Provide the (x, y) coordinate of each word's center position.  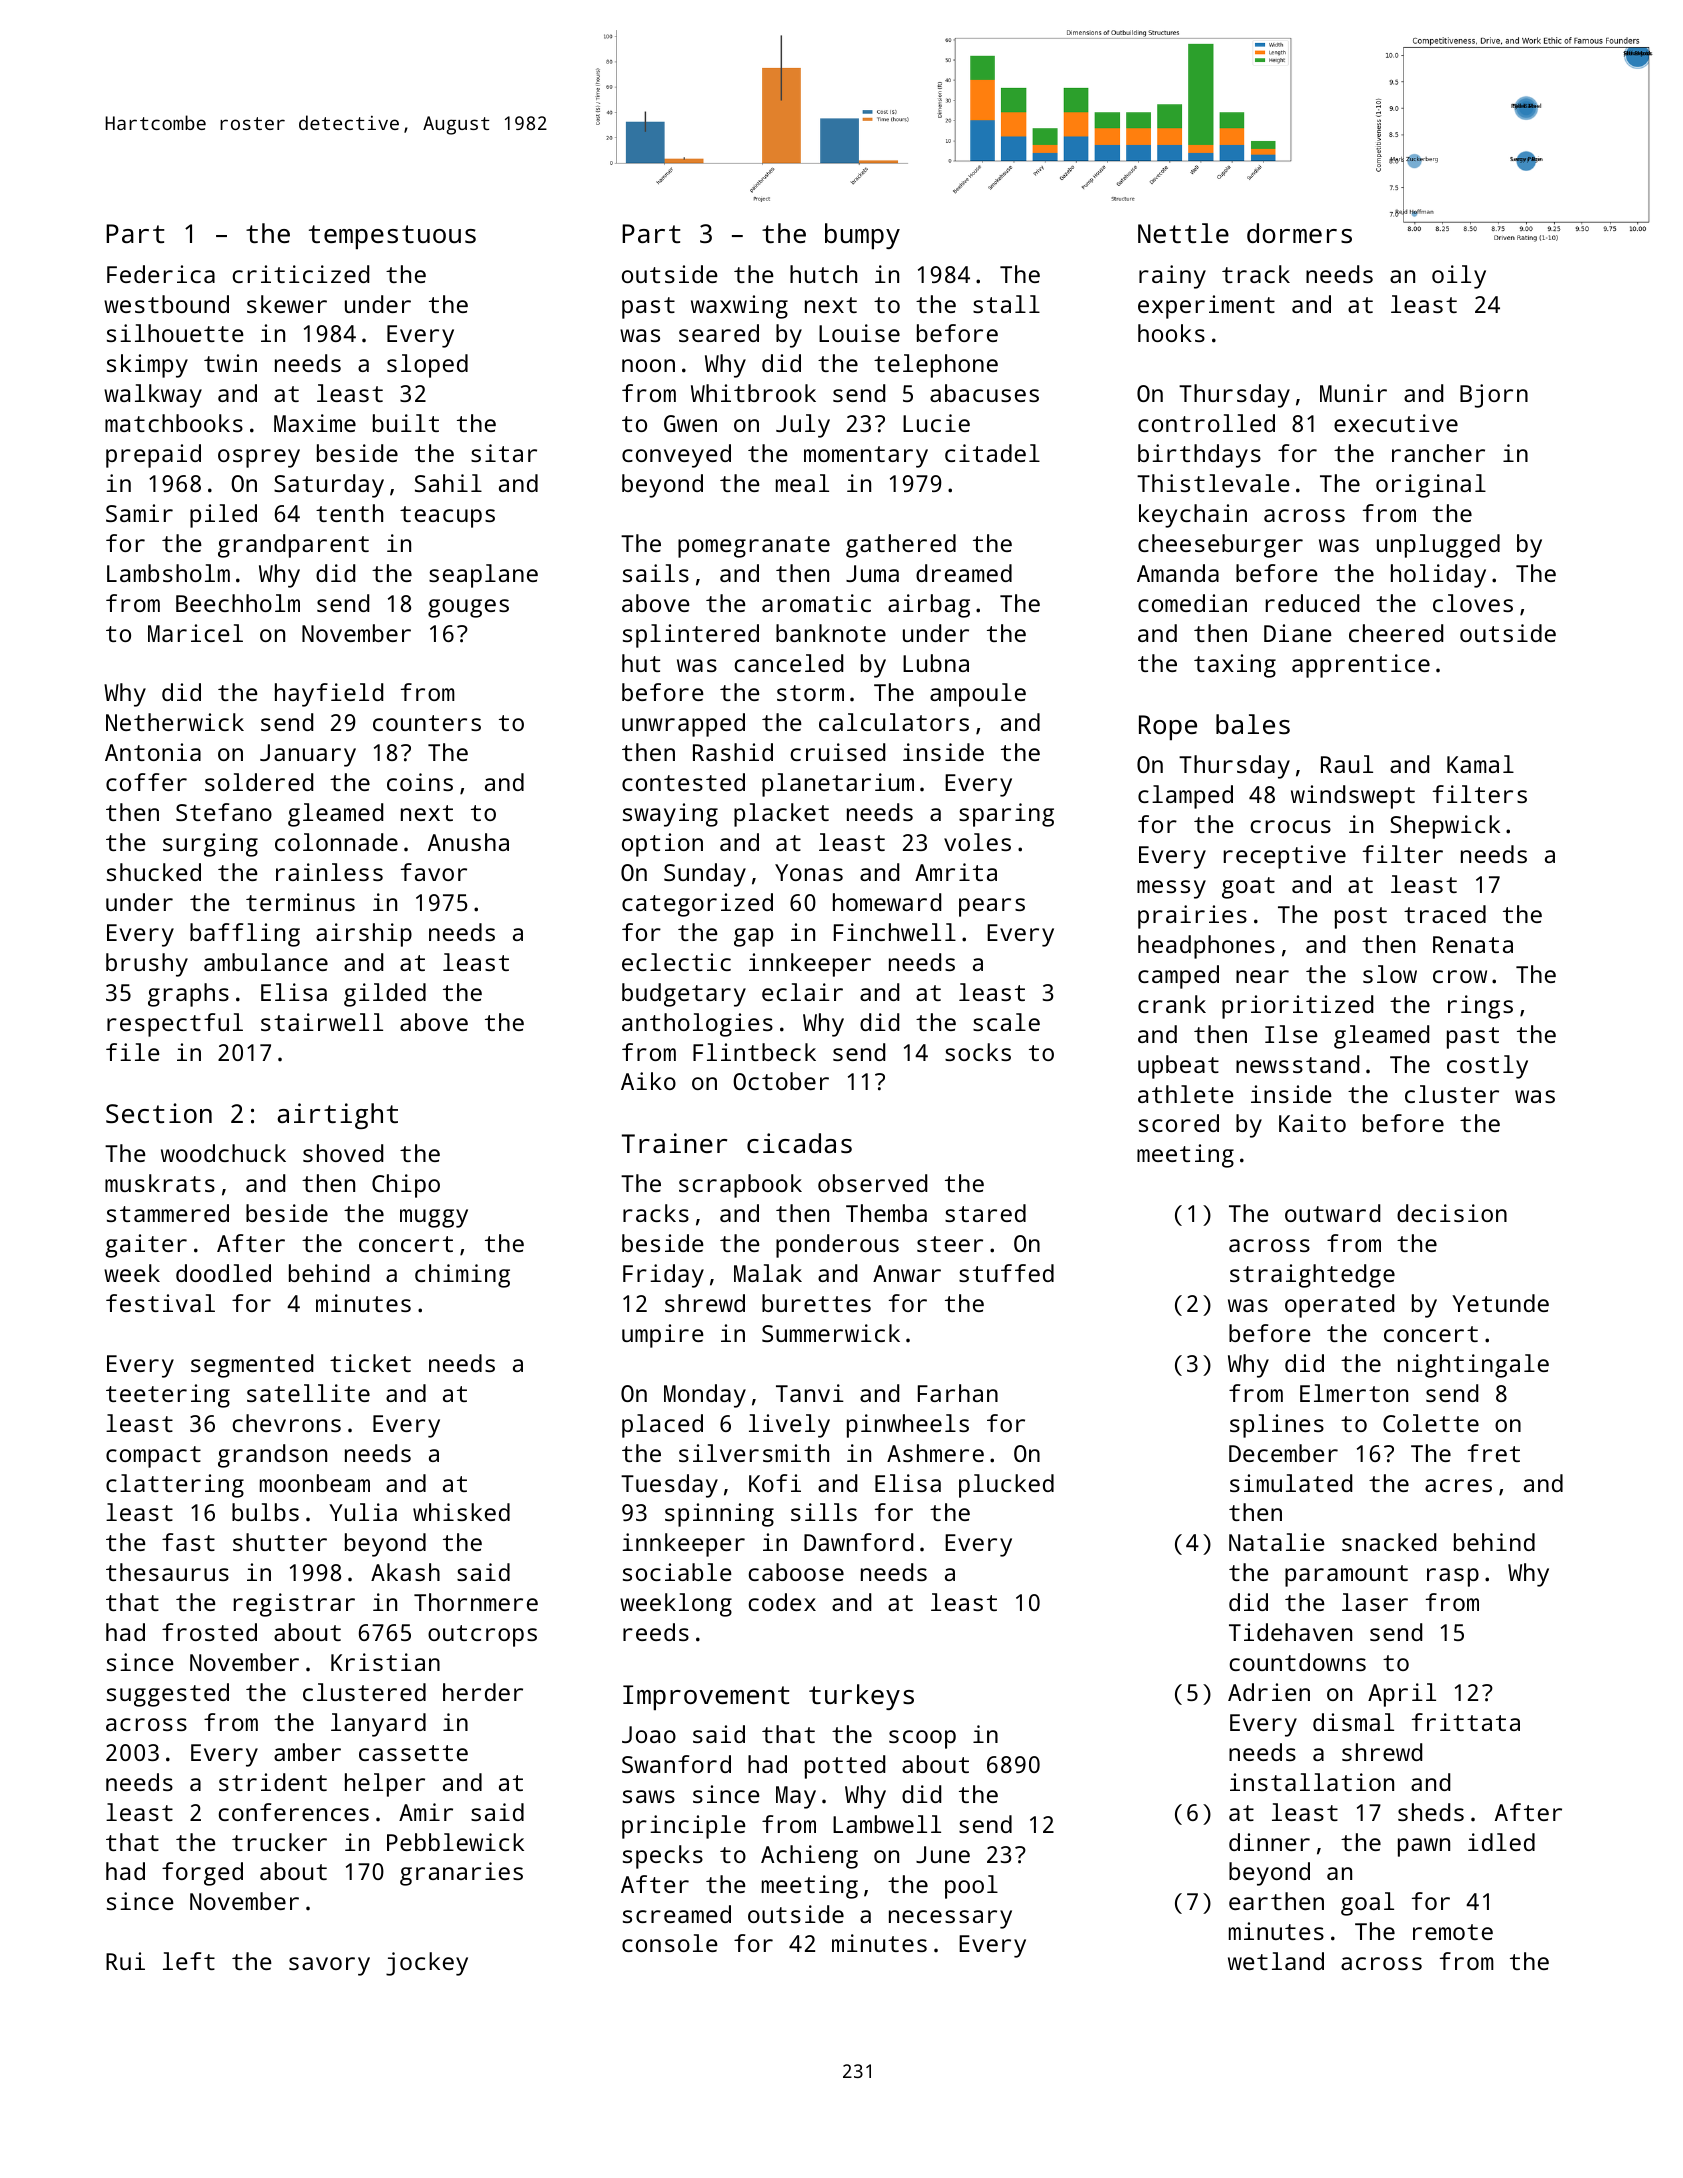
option (662, 845)
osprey (259, 458)
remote (1453, 1932)
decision (1452, 1213)
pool (971, 1887)
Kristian (385, 1662)
